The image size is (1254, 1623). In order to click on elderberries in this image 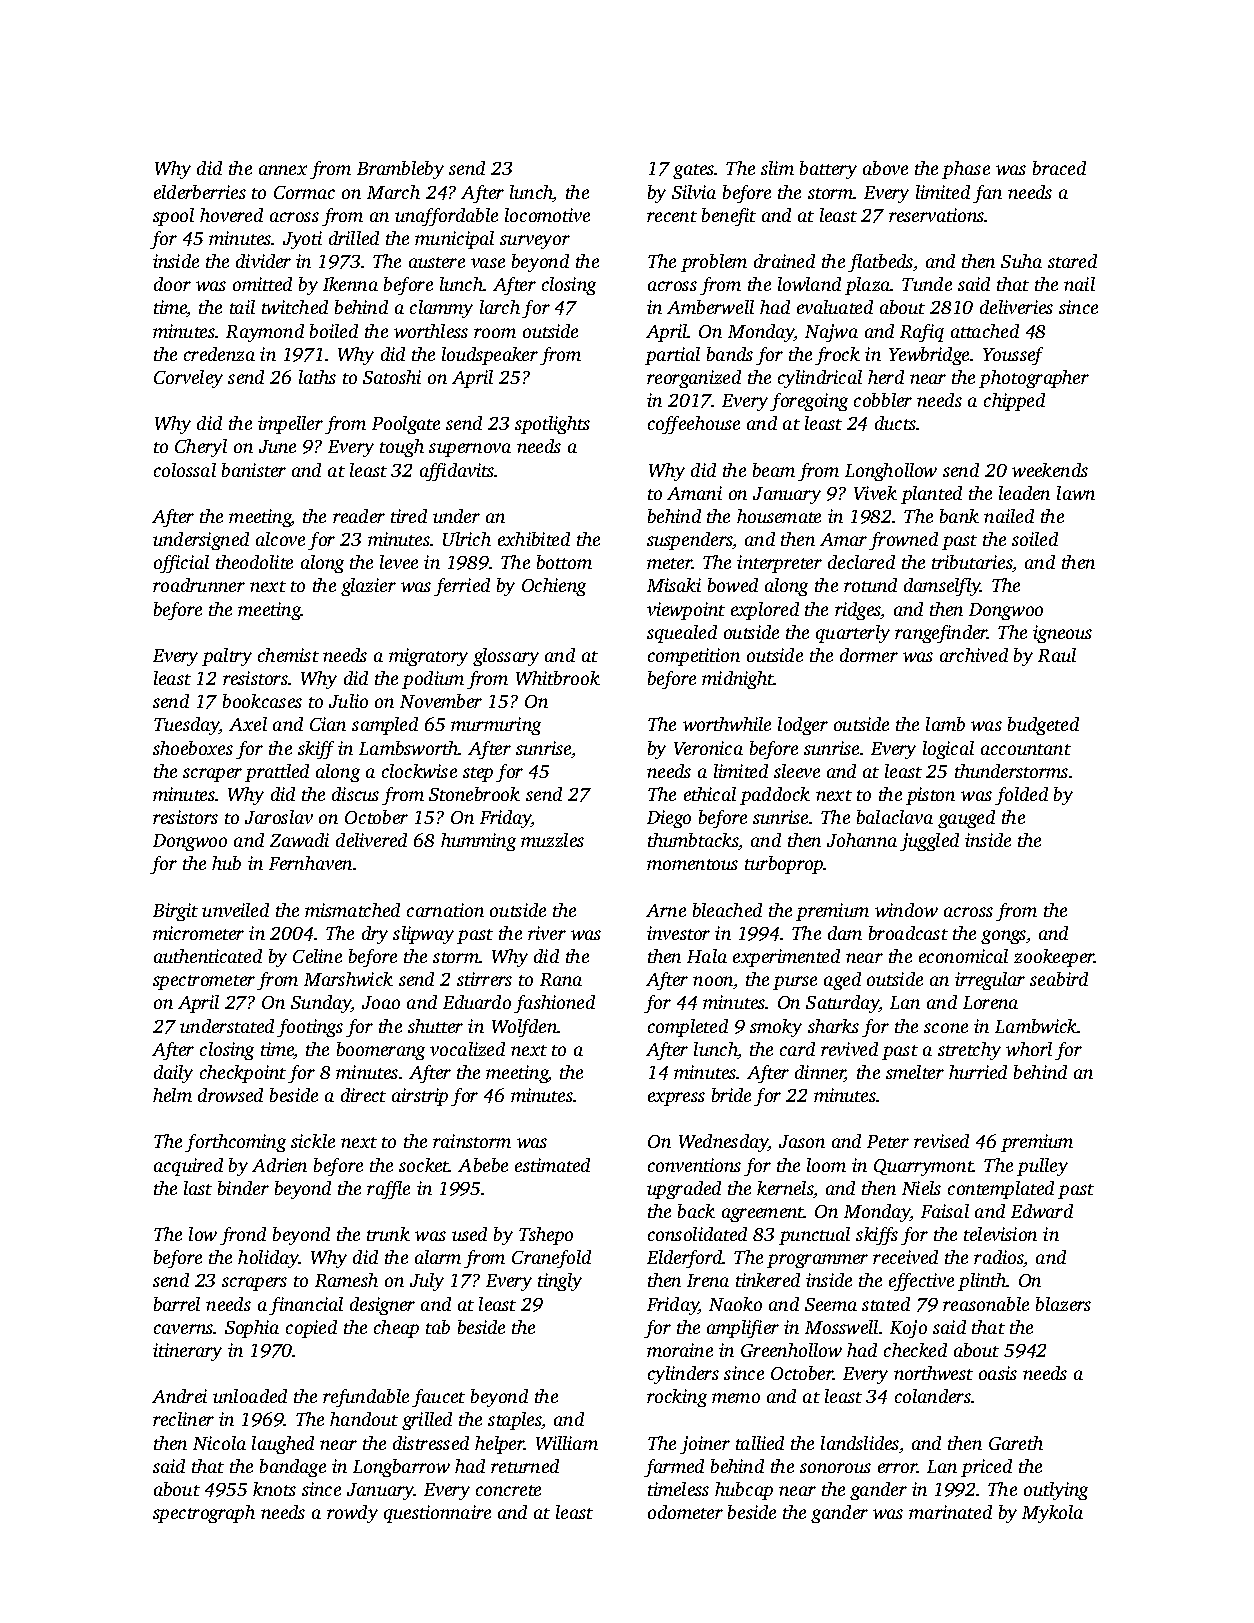, I will do `click(200, 192)`.
